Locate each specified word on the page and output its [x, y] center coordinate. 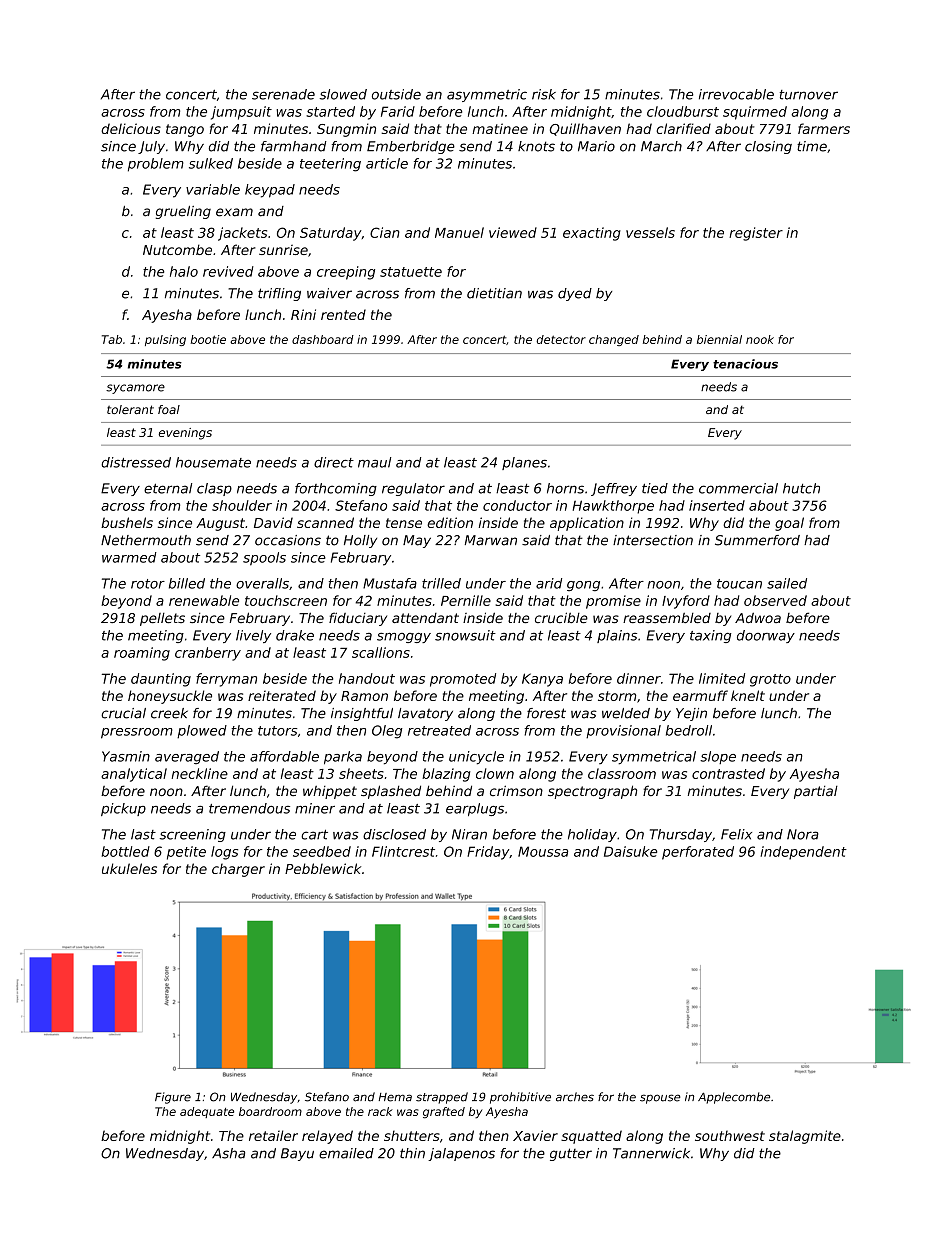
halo [184, 271]
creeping [346, 273]
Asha [228, 1153]
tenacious [745, 364]
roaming [142, 654]
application [587, 524]
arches [575, 1097]
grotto [770, 680]
